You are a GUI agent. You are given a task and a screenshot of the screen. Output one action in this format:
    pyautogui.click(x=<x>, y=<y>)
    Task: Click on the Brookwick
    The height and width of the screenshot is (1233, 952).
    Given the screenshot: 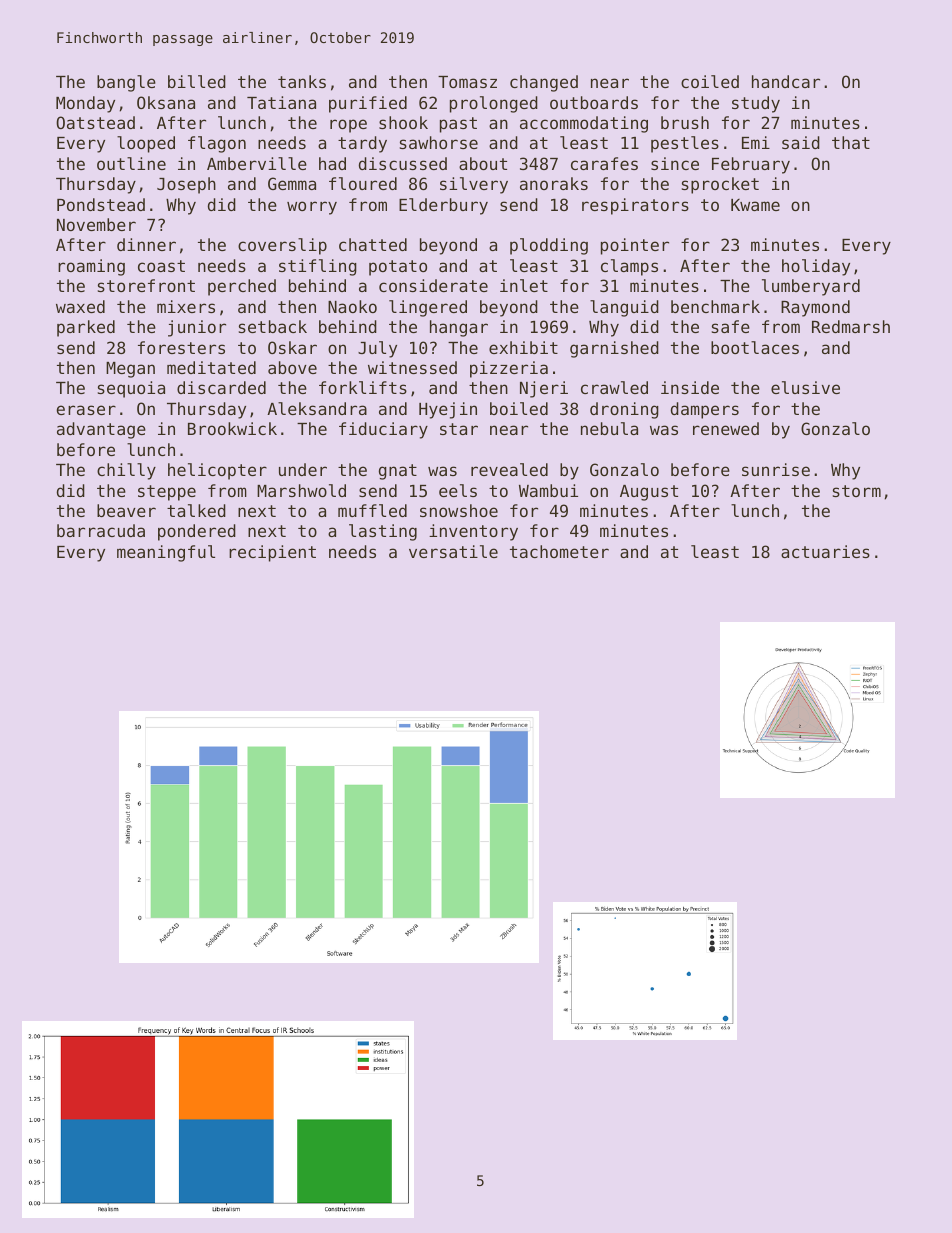 What is the action you would take?
    pyautogui.click(x=232, y=428)
